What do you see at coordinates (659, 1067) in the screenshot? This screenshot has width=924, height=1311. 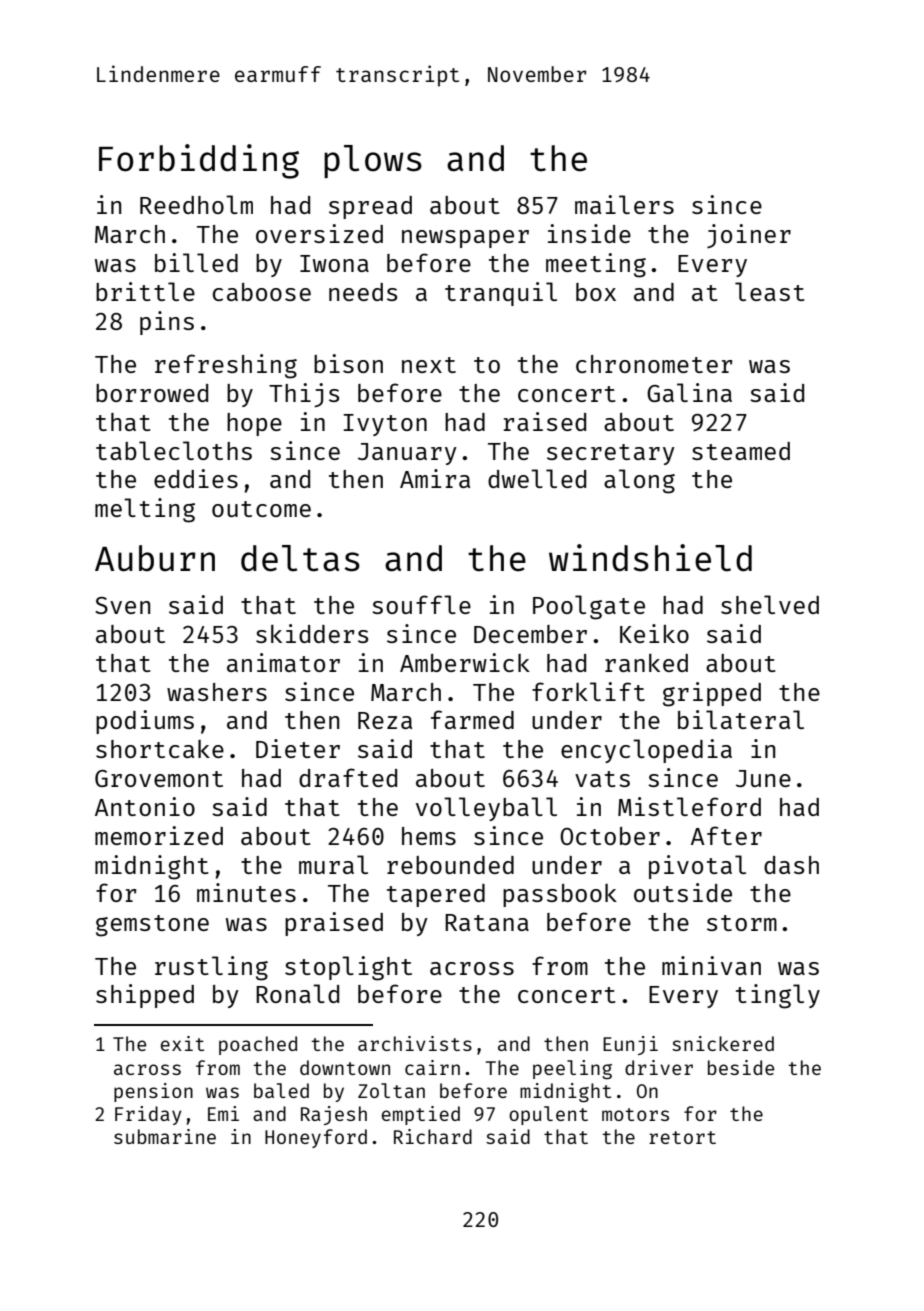 I see `driver` at bounding box center [659, 1067].
